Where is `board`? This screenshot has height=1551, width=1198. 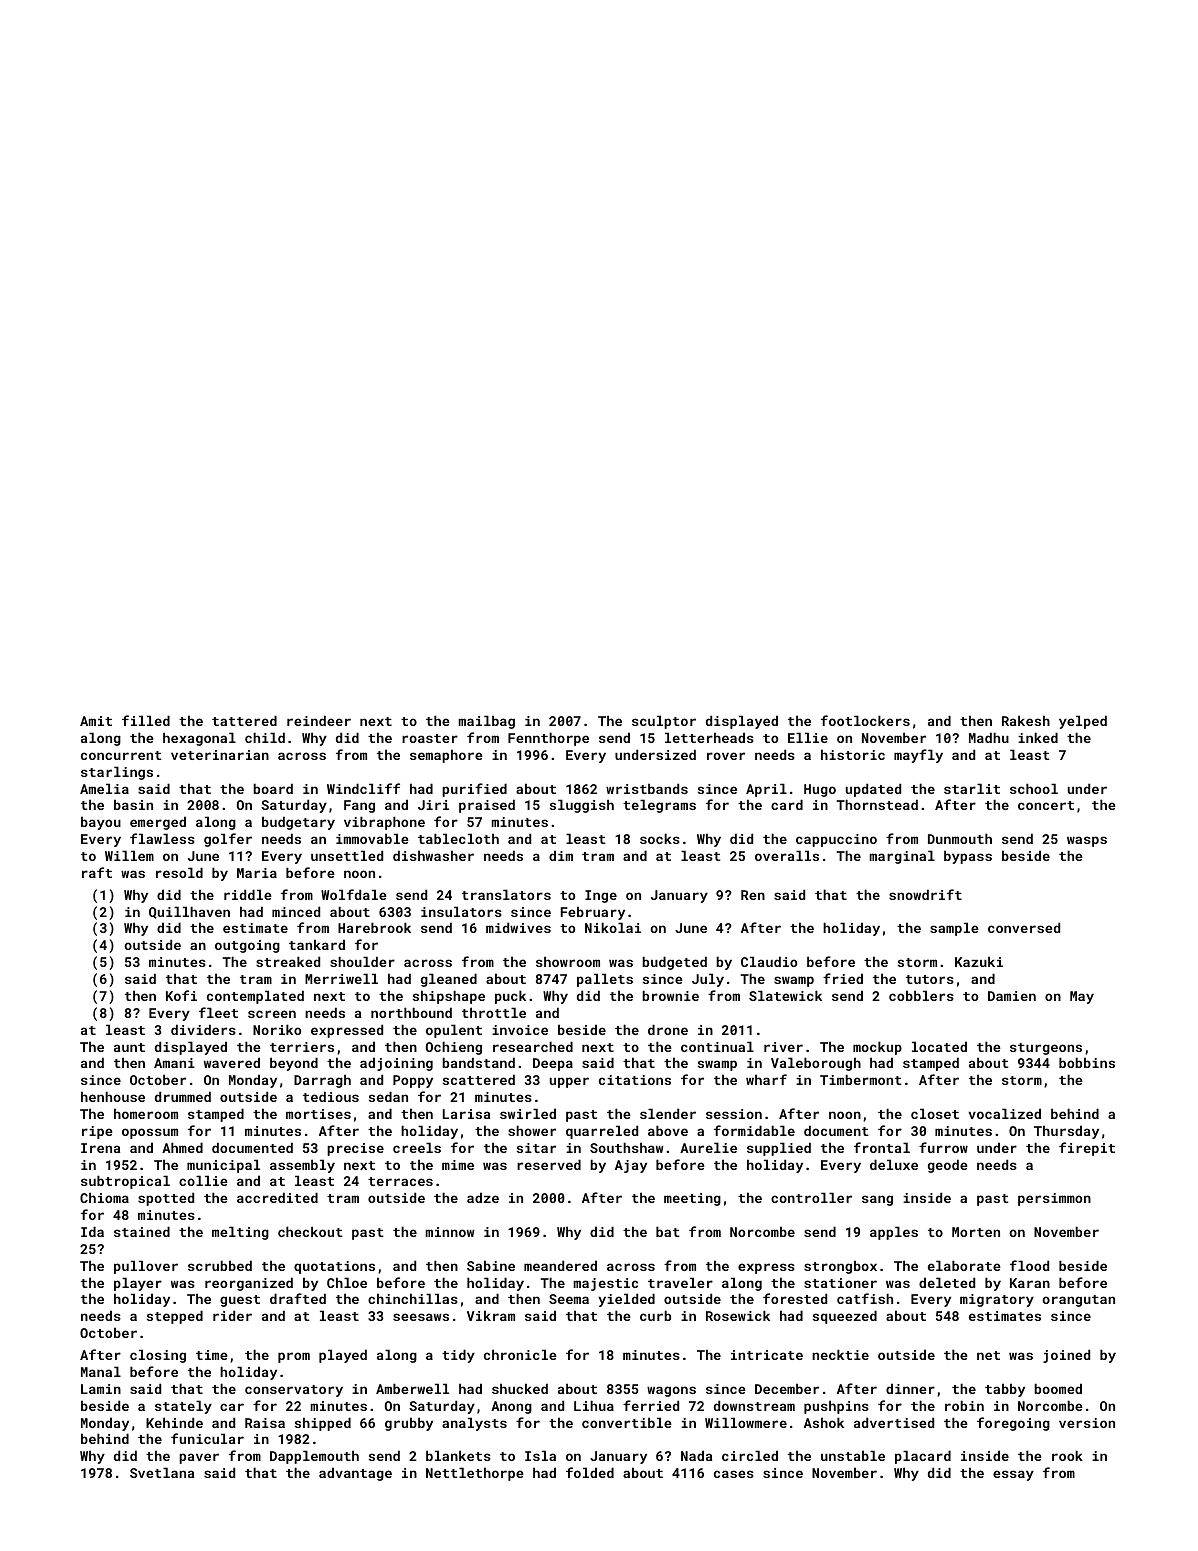
board is located at coordinates (273, 788).
